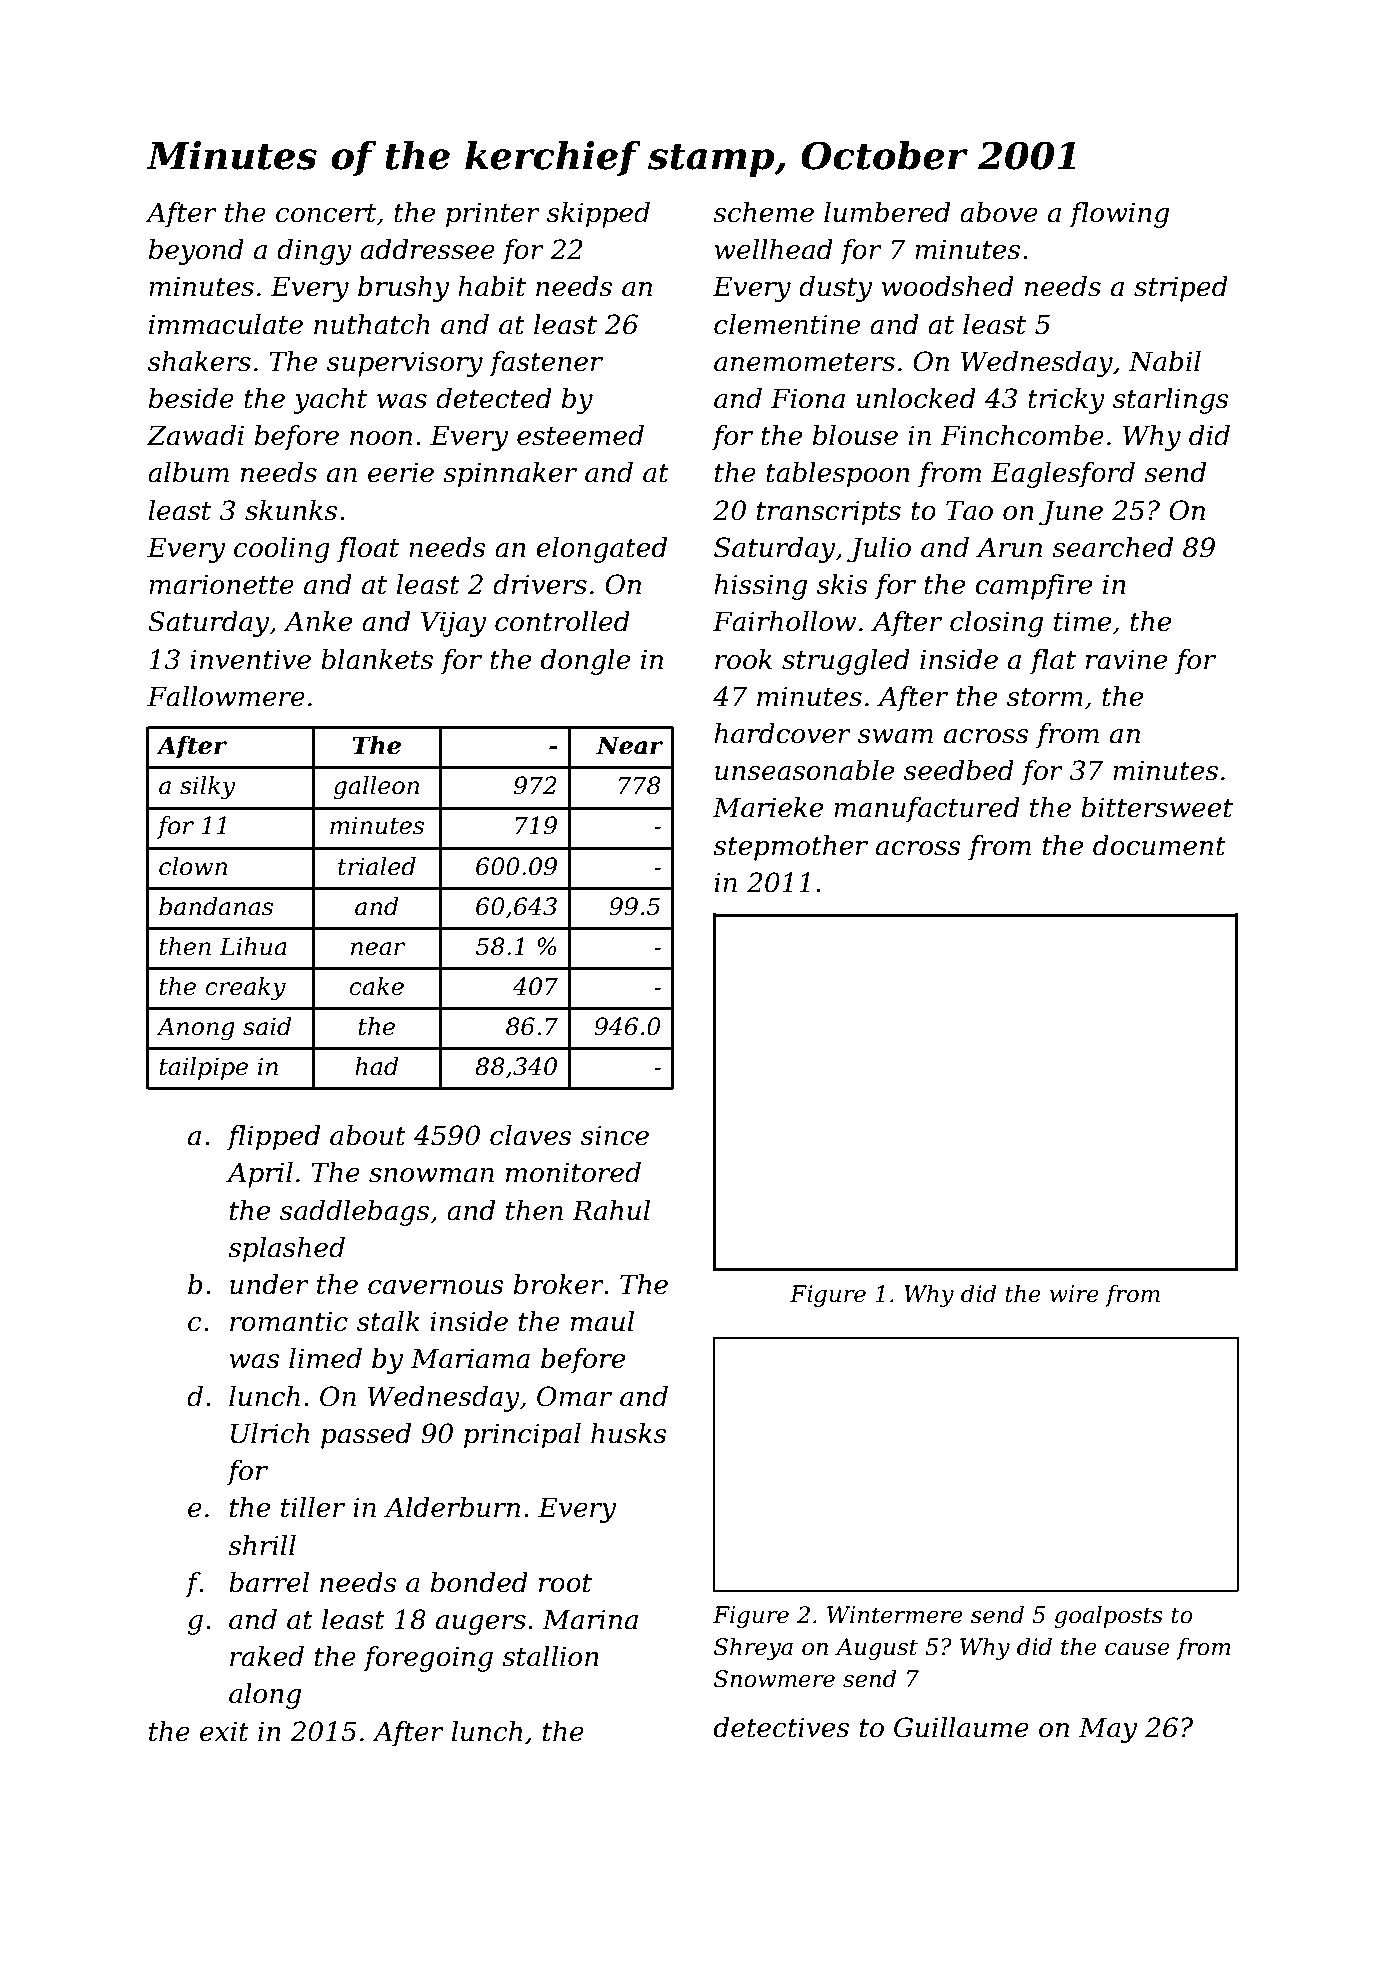  What do you see at coordinates (289, 1321) in the screenshot?
I see `romantic` at bounding box center [289, 1321].
